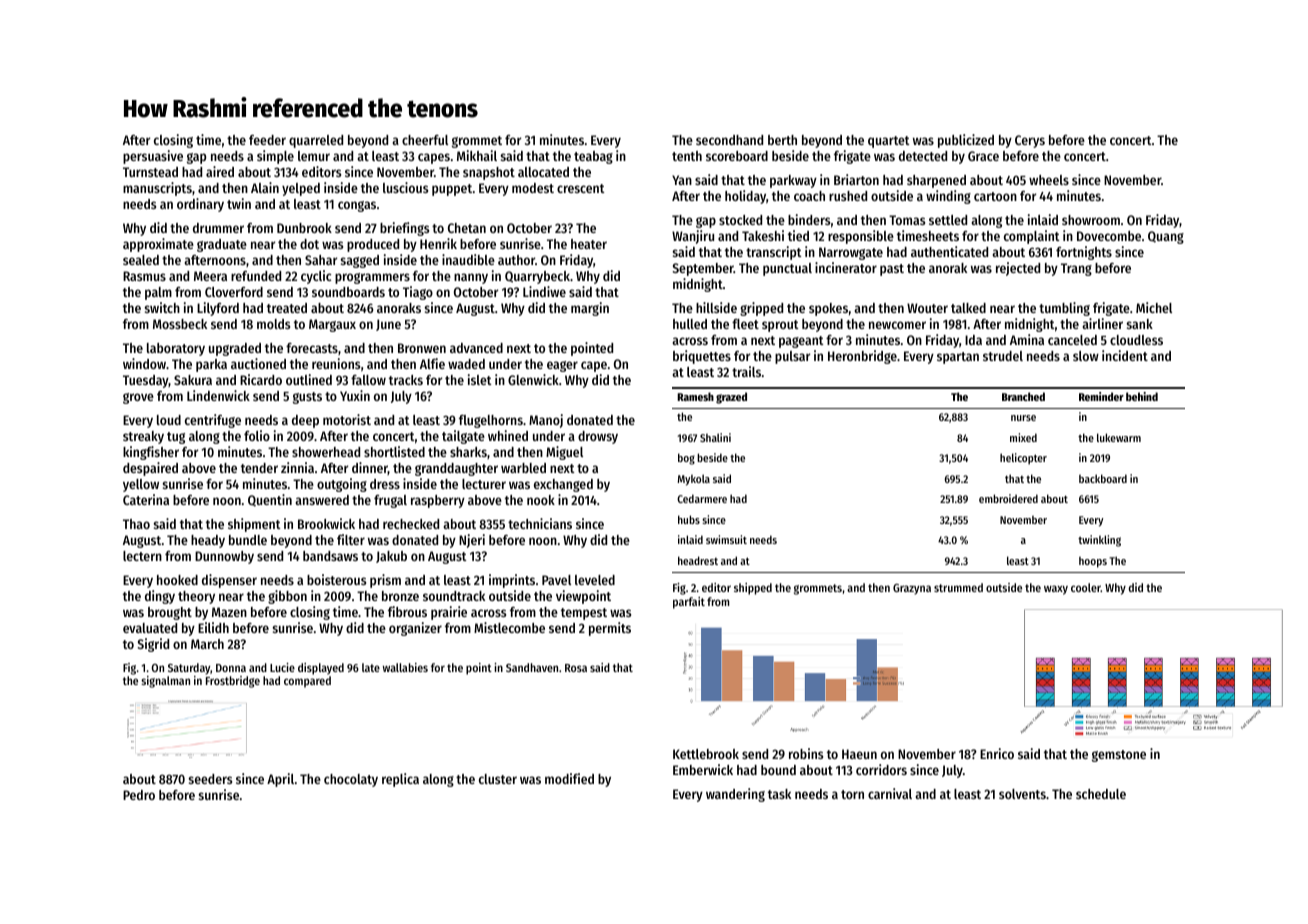 The image size is (1308, 924). I want to click on task, so click(779, 794).
